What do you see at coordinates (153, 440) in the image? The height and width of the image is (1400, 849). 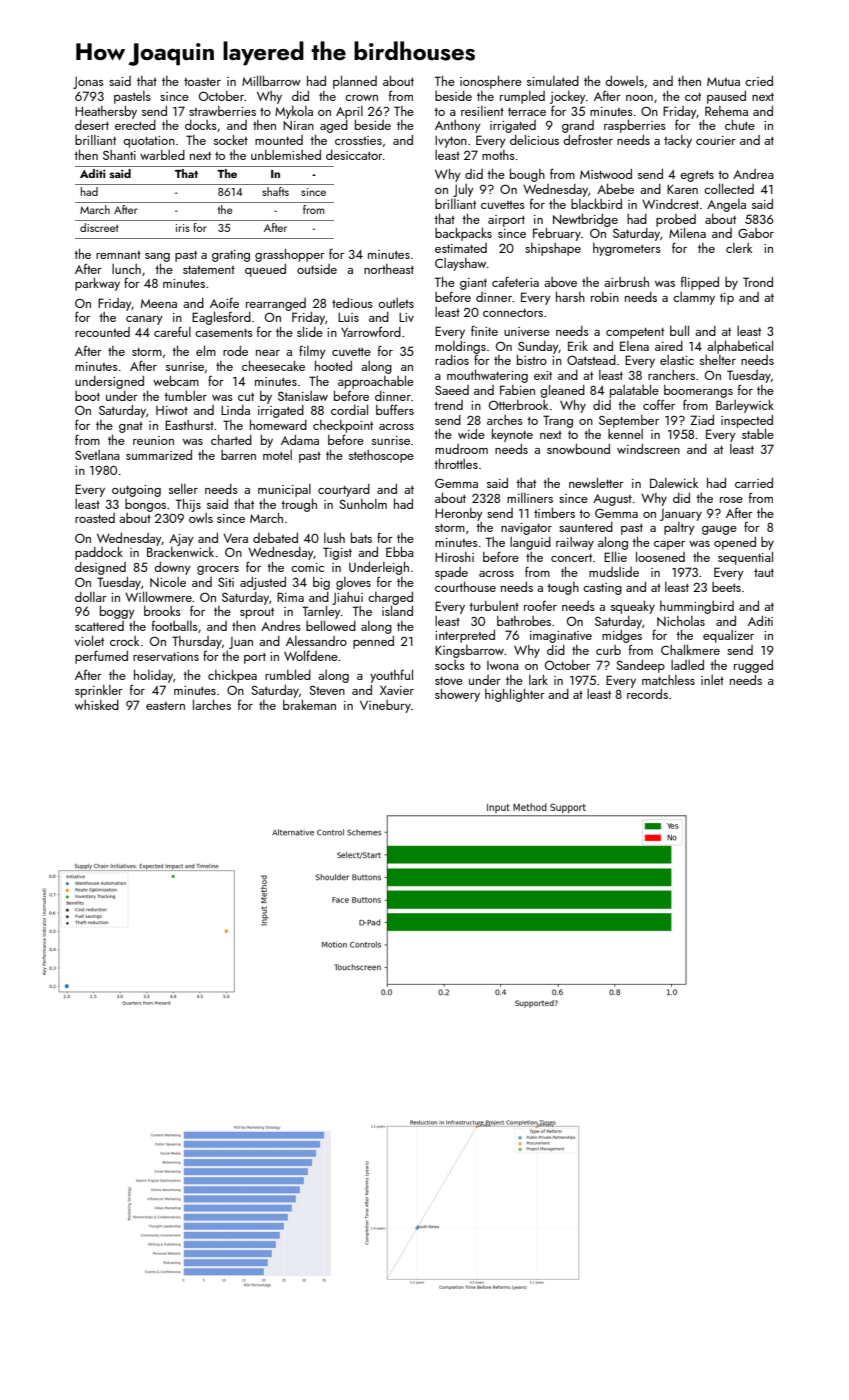 I see `reunion` at bounding box center [153, 440].
